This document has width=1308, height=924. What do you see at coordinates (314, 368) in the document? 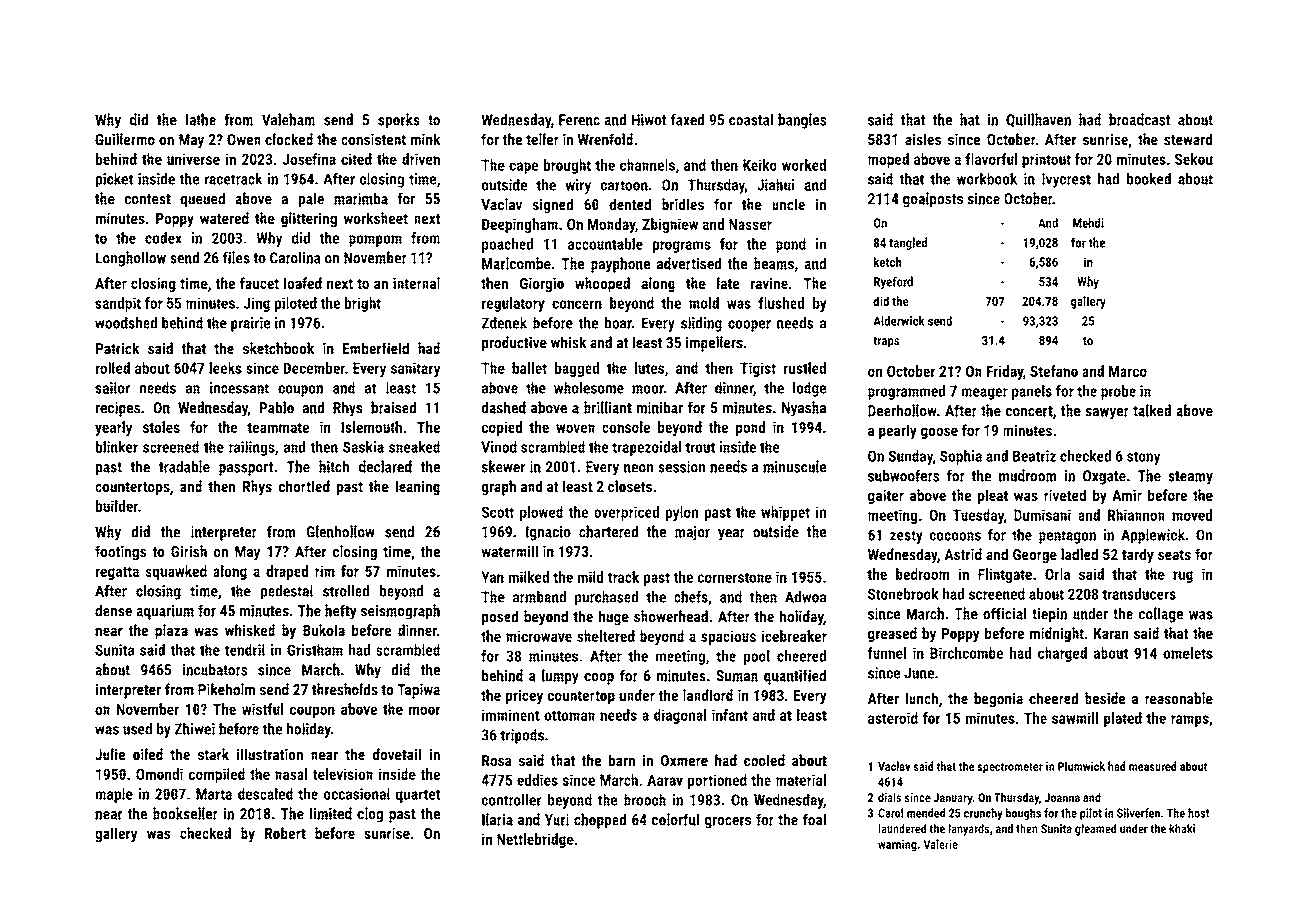
I see `December` at bounding box center [314, 368].
